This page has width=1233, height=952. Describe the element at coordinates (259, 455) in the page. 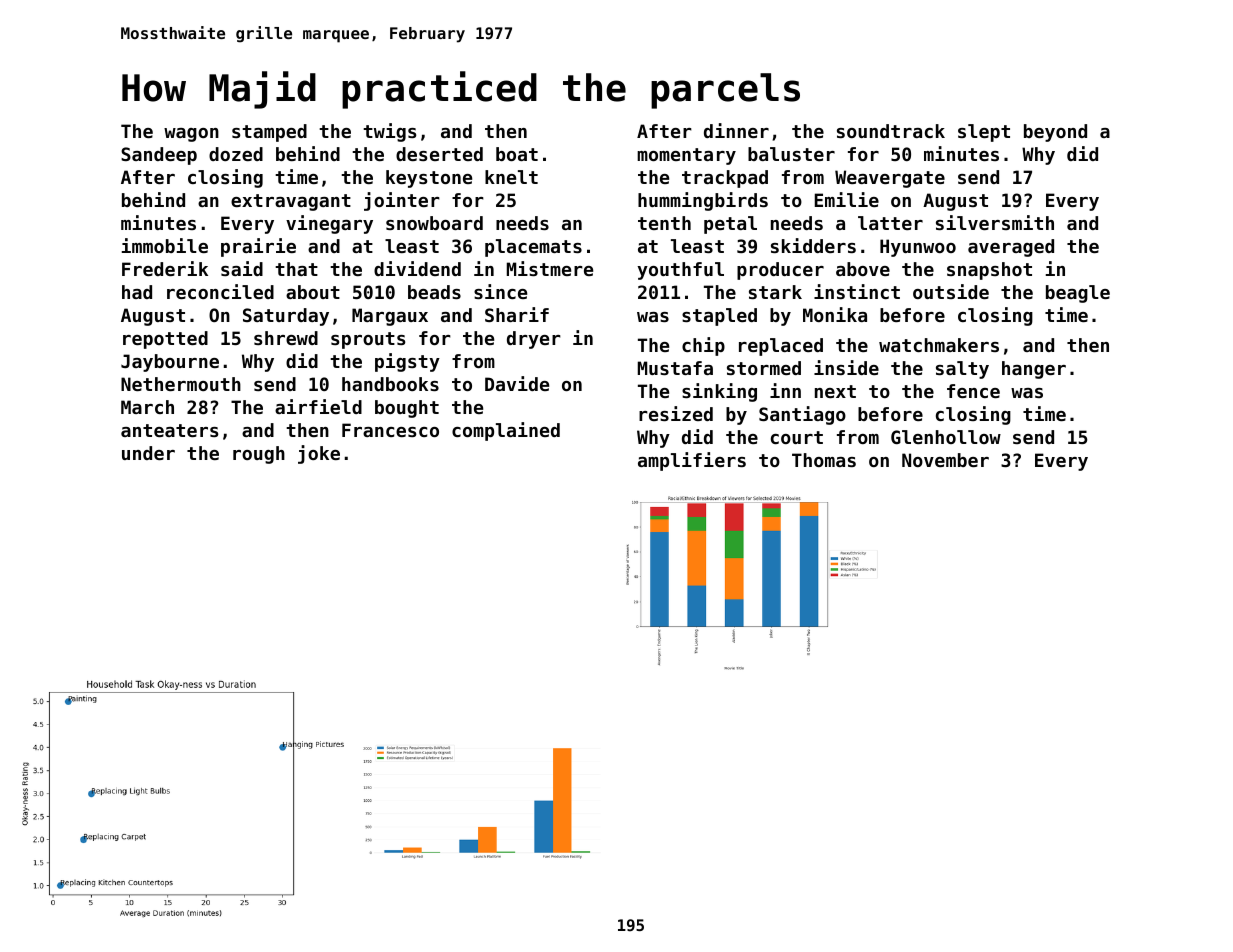

I see `rough` at that location.
